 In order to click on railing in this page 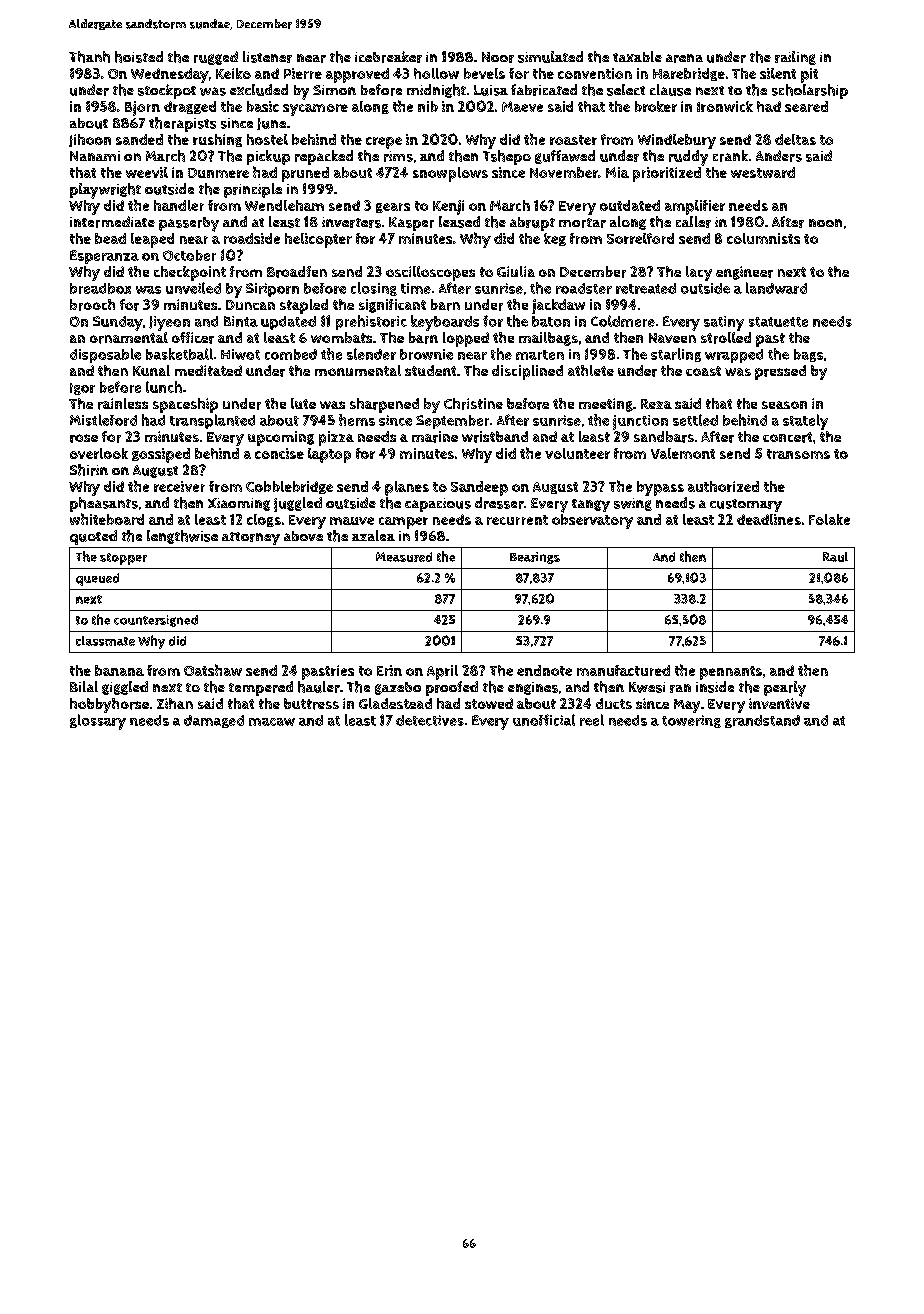, I will do `click(795, 58)`.
